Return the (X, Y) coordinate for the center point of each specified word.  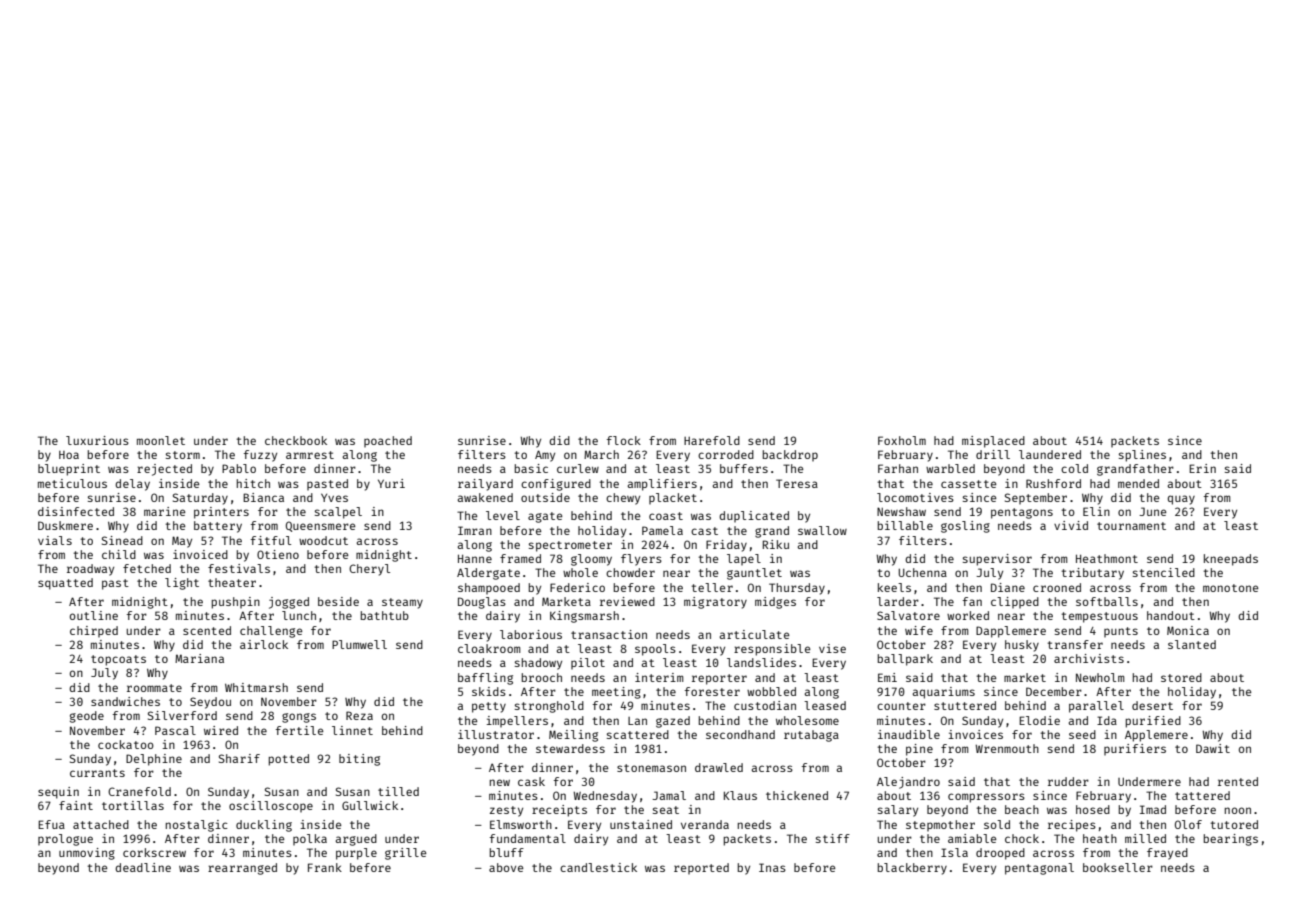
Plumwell (359, 644)
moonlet (161, 440)
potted (289, 760)
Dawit (1213, 748)
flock (624, 440)
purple (356, 854)
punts (1121, 632)
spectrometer (570, 546)
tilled (398, 791)
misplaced (993, 442)
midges (775, 603)
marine (165, 511)
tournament (1131, 526)
